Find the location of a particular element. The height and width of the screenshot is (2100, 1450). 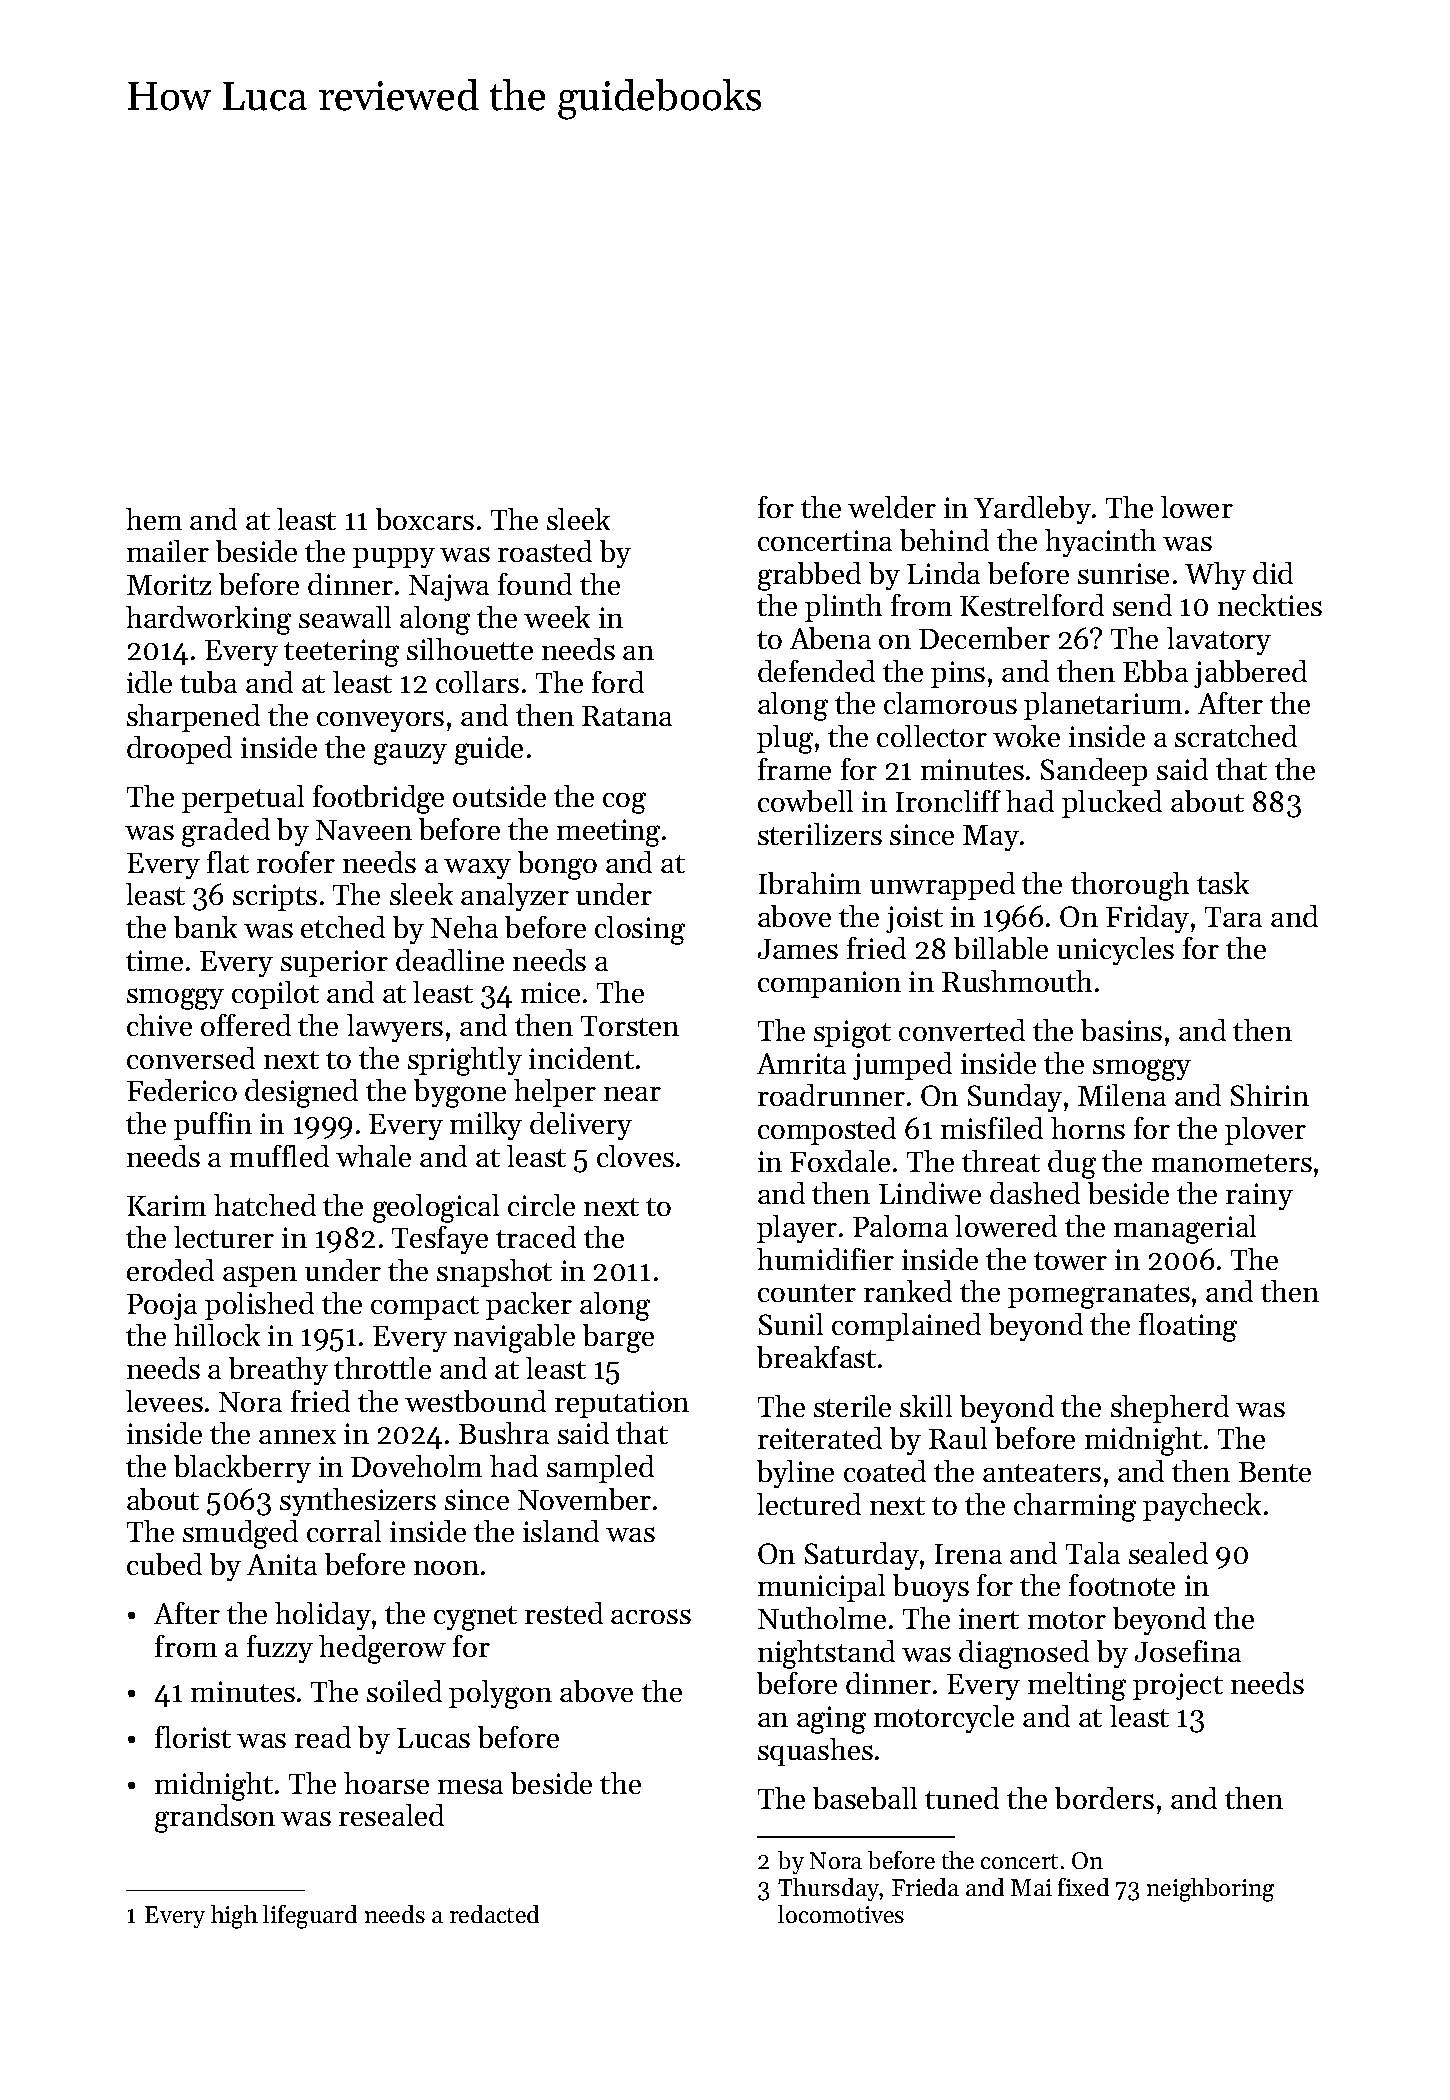

Amrita is located at coordinates (801, 1063).
